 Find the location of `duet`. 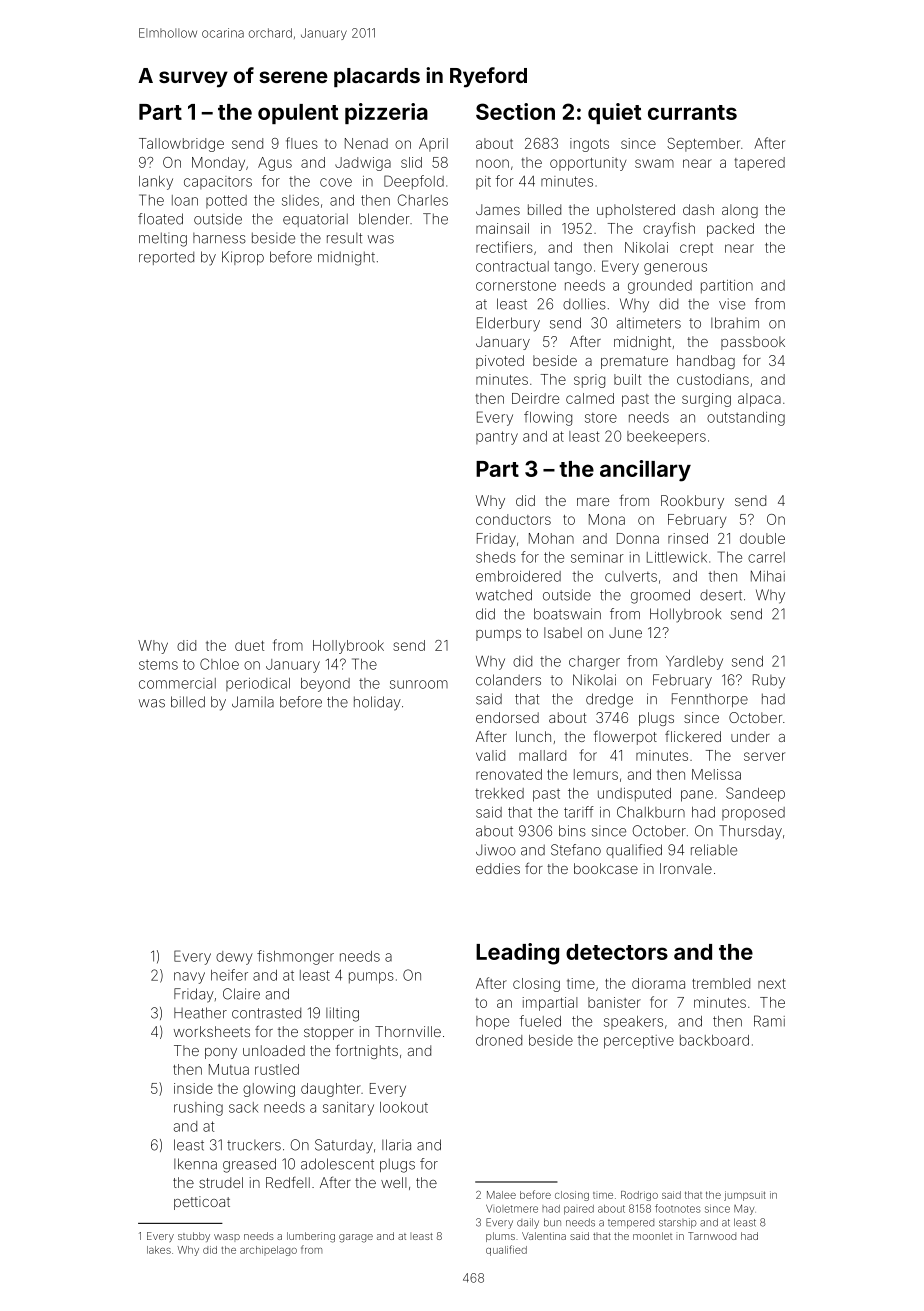

duet is located at coordinates (249, 645).
